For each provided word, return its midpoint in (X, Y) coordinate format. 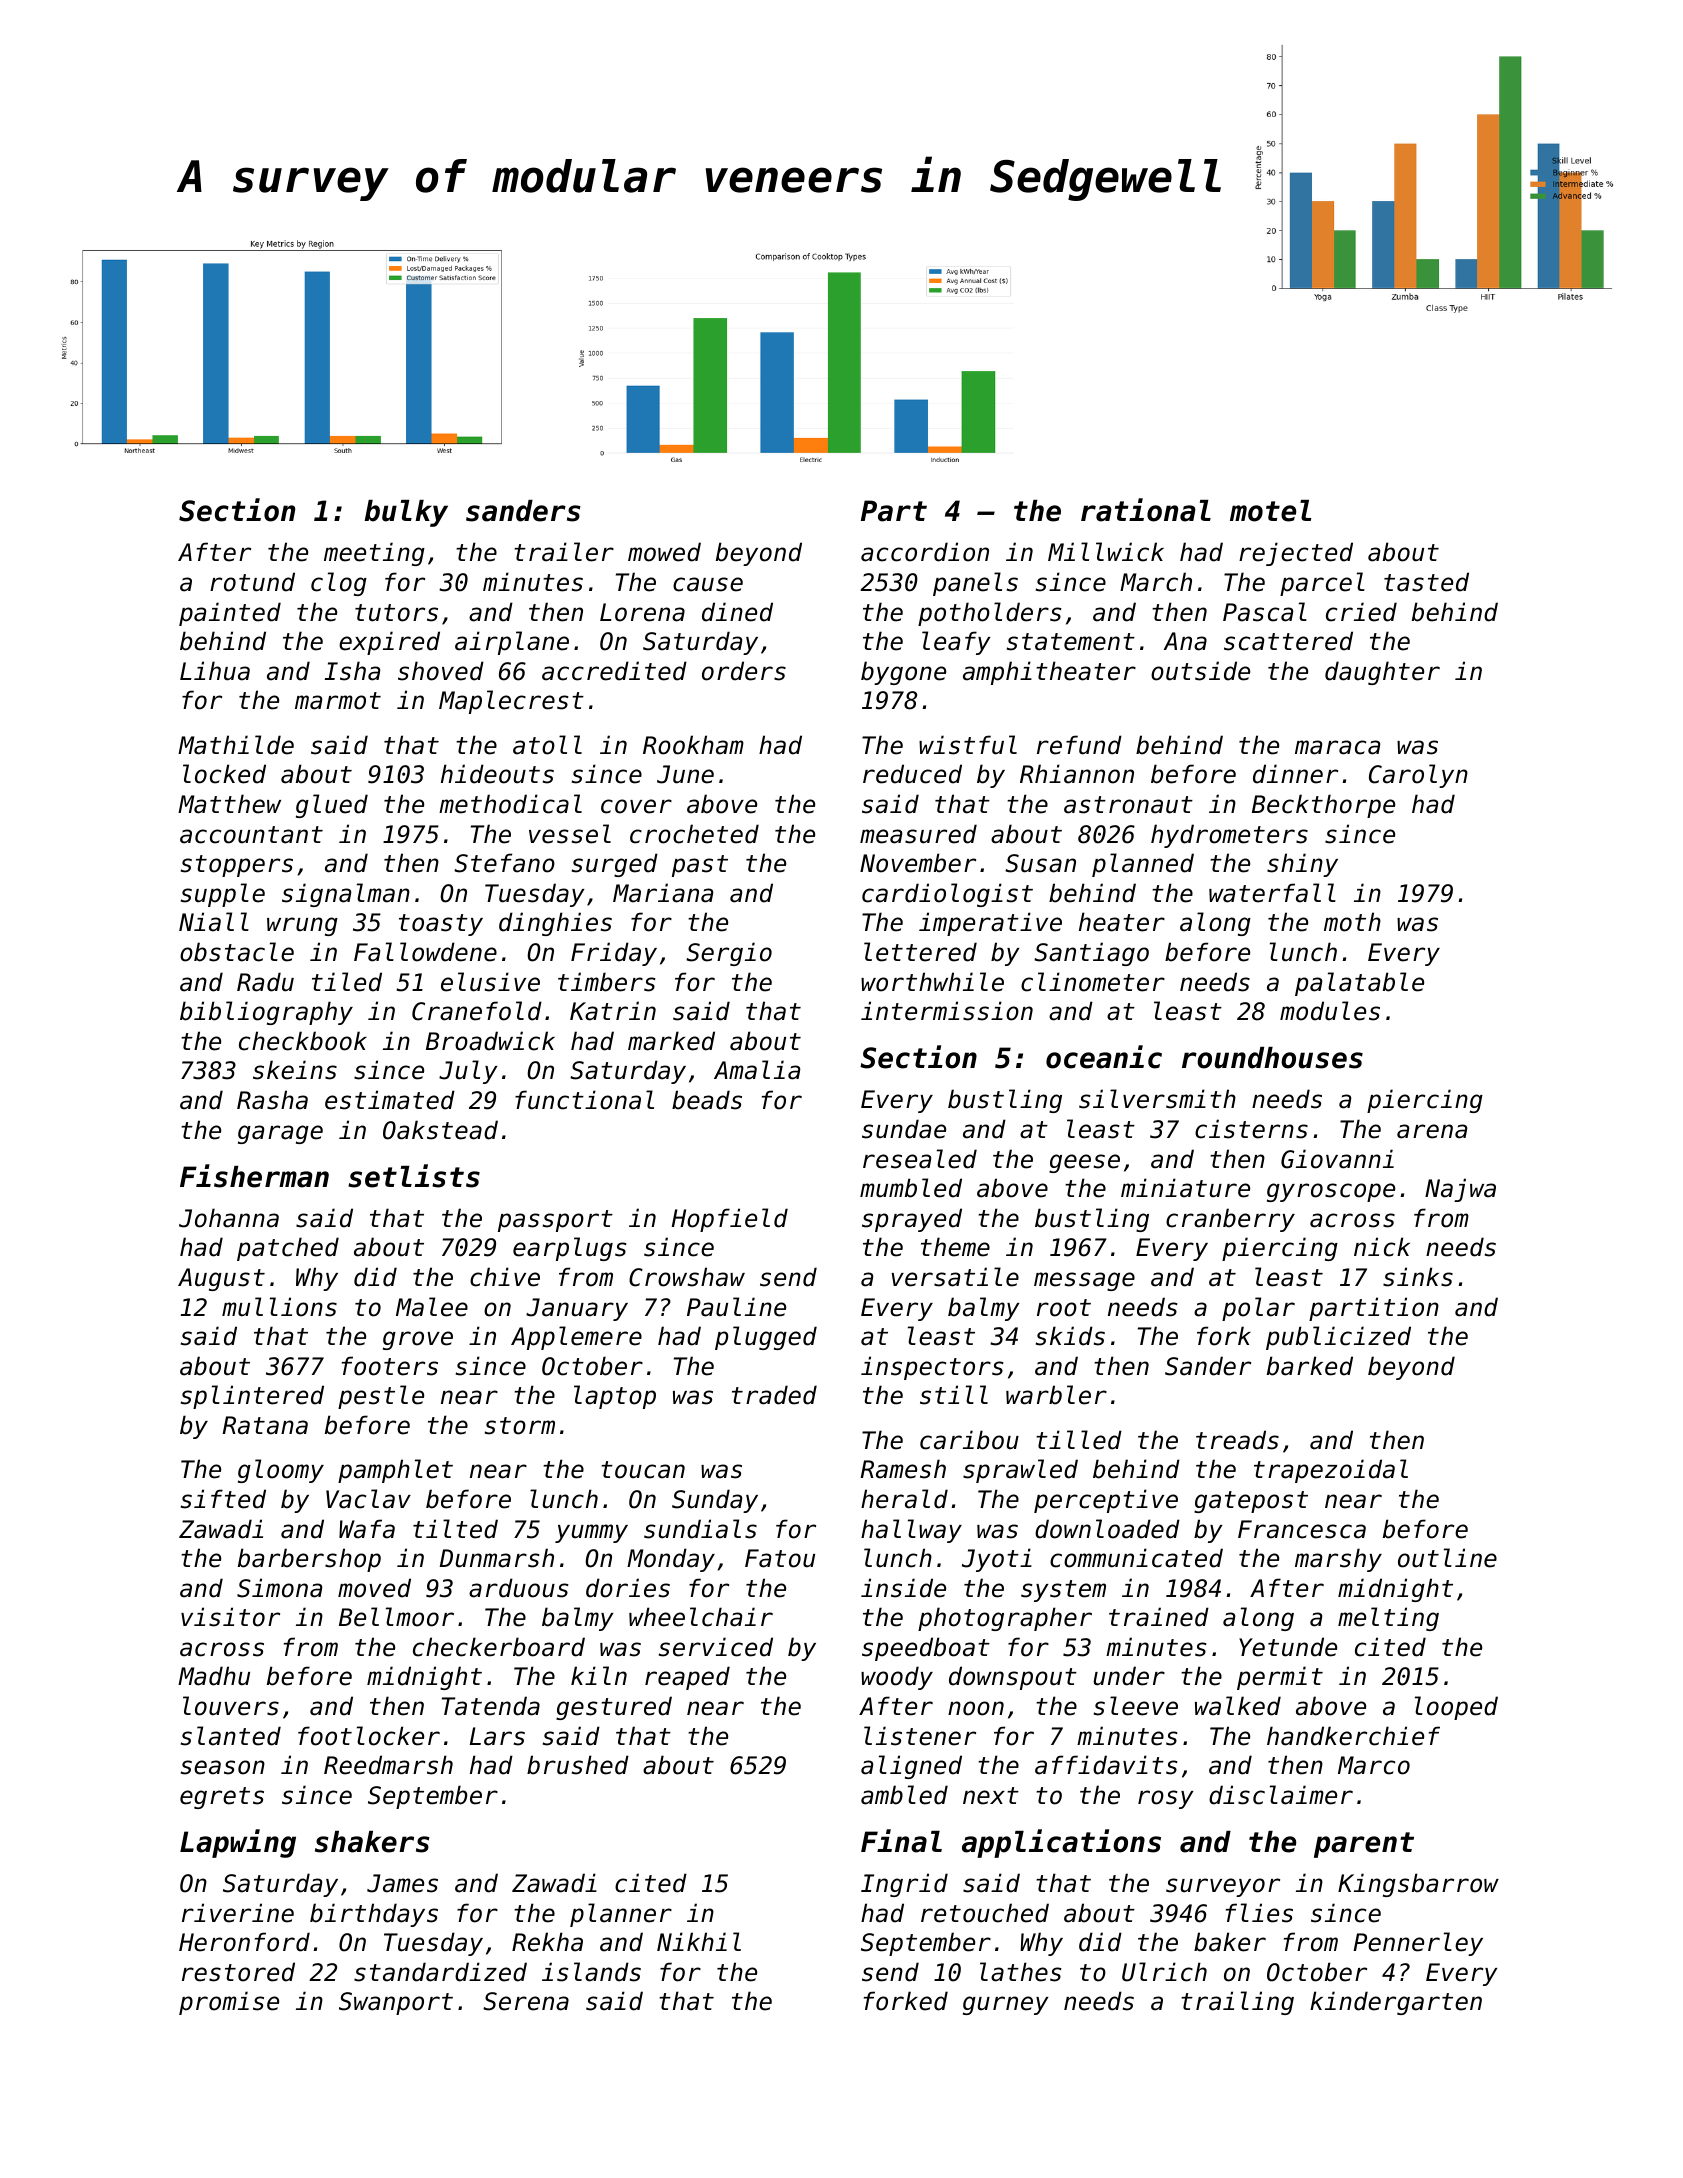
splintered (252, 1397)
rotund (252, 582)
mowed (664, 552)
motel (1270, 511)
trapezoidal (1331, 1471)
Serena (526, 2001)
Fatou (780, 1558)
